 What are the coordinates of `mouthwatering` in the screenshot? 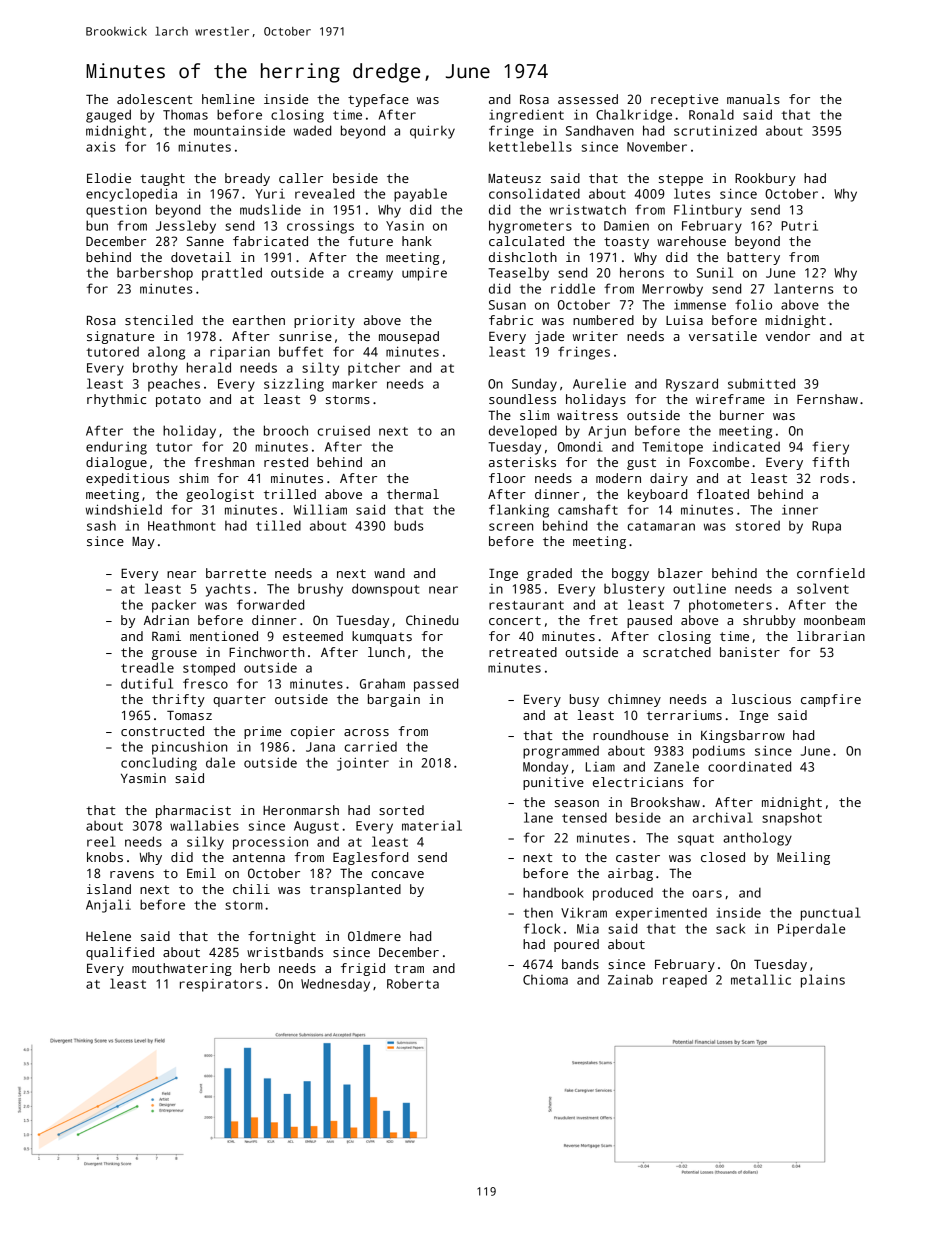 It's located at (182, 969).
